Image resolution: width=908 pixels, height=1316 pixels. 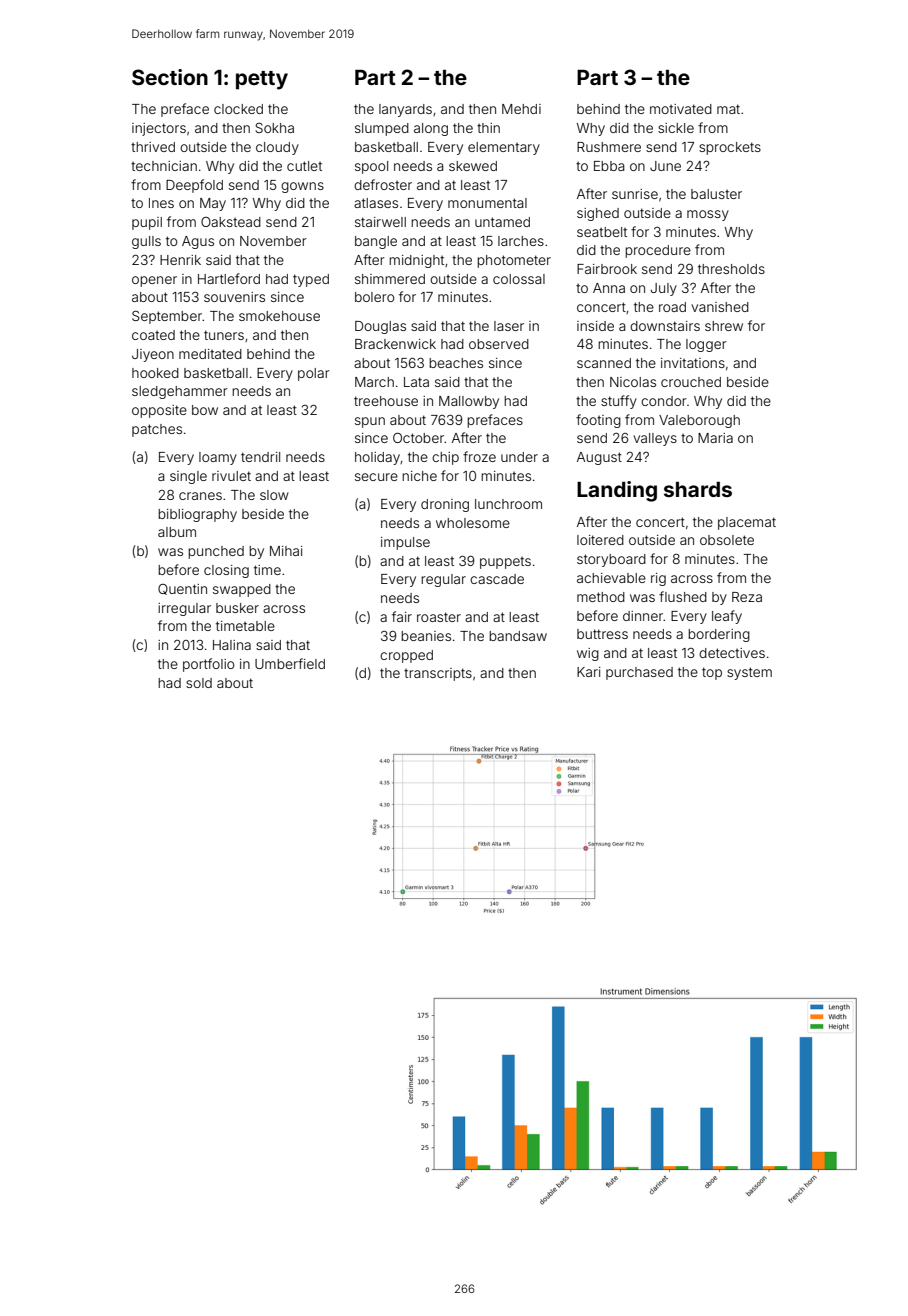 What do you see at coordinates (601, 597) in the page?
I see `method` at bounding box center [601, 597].
